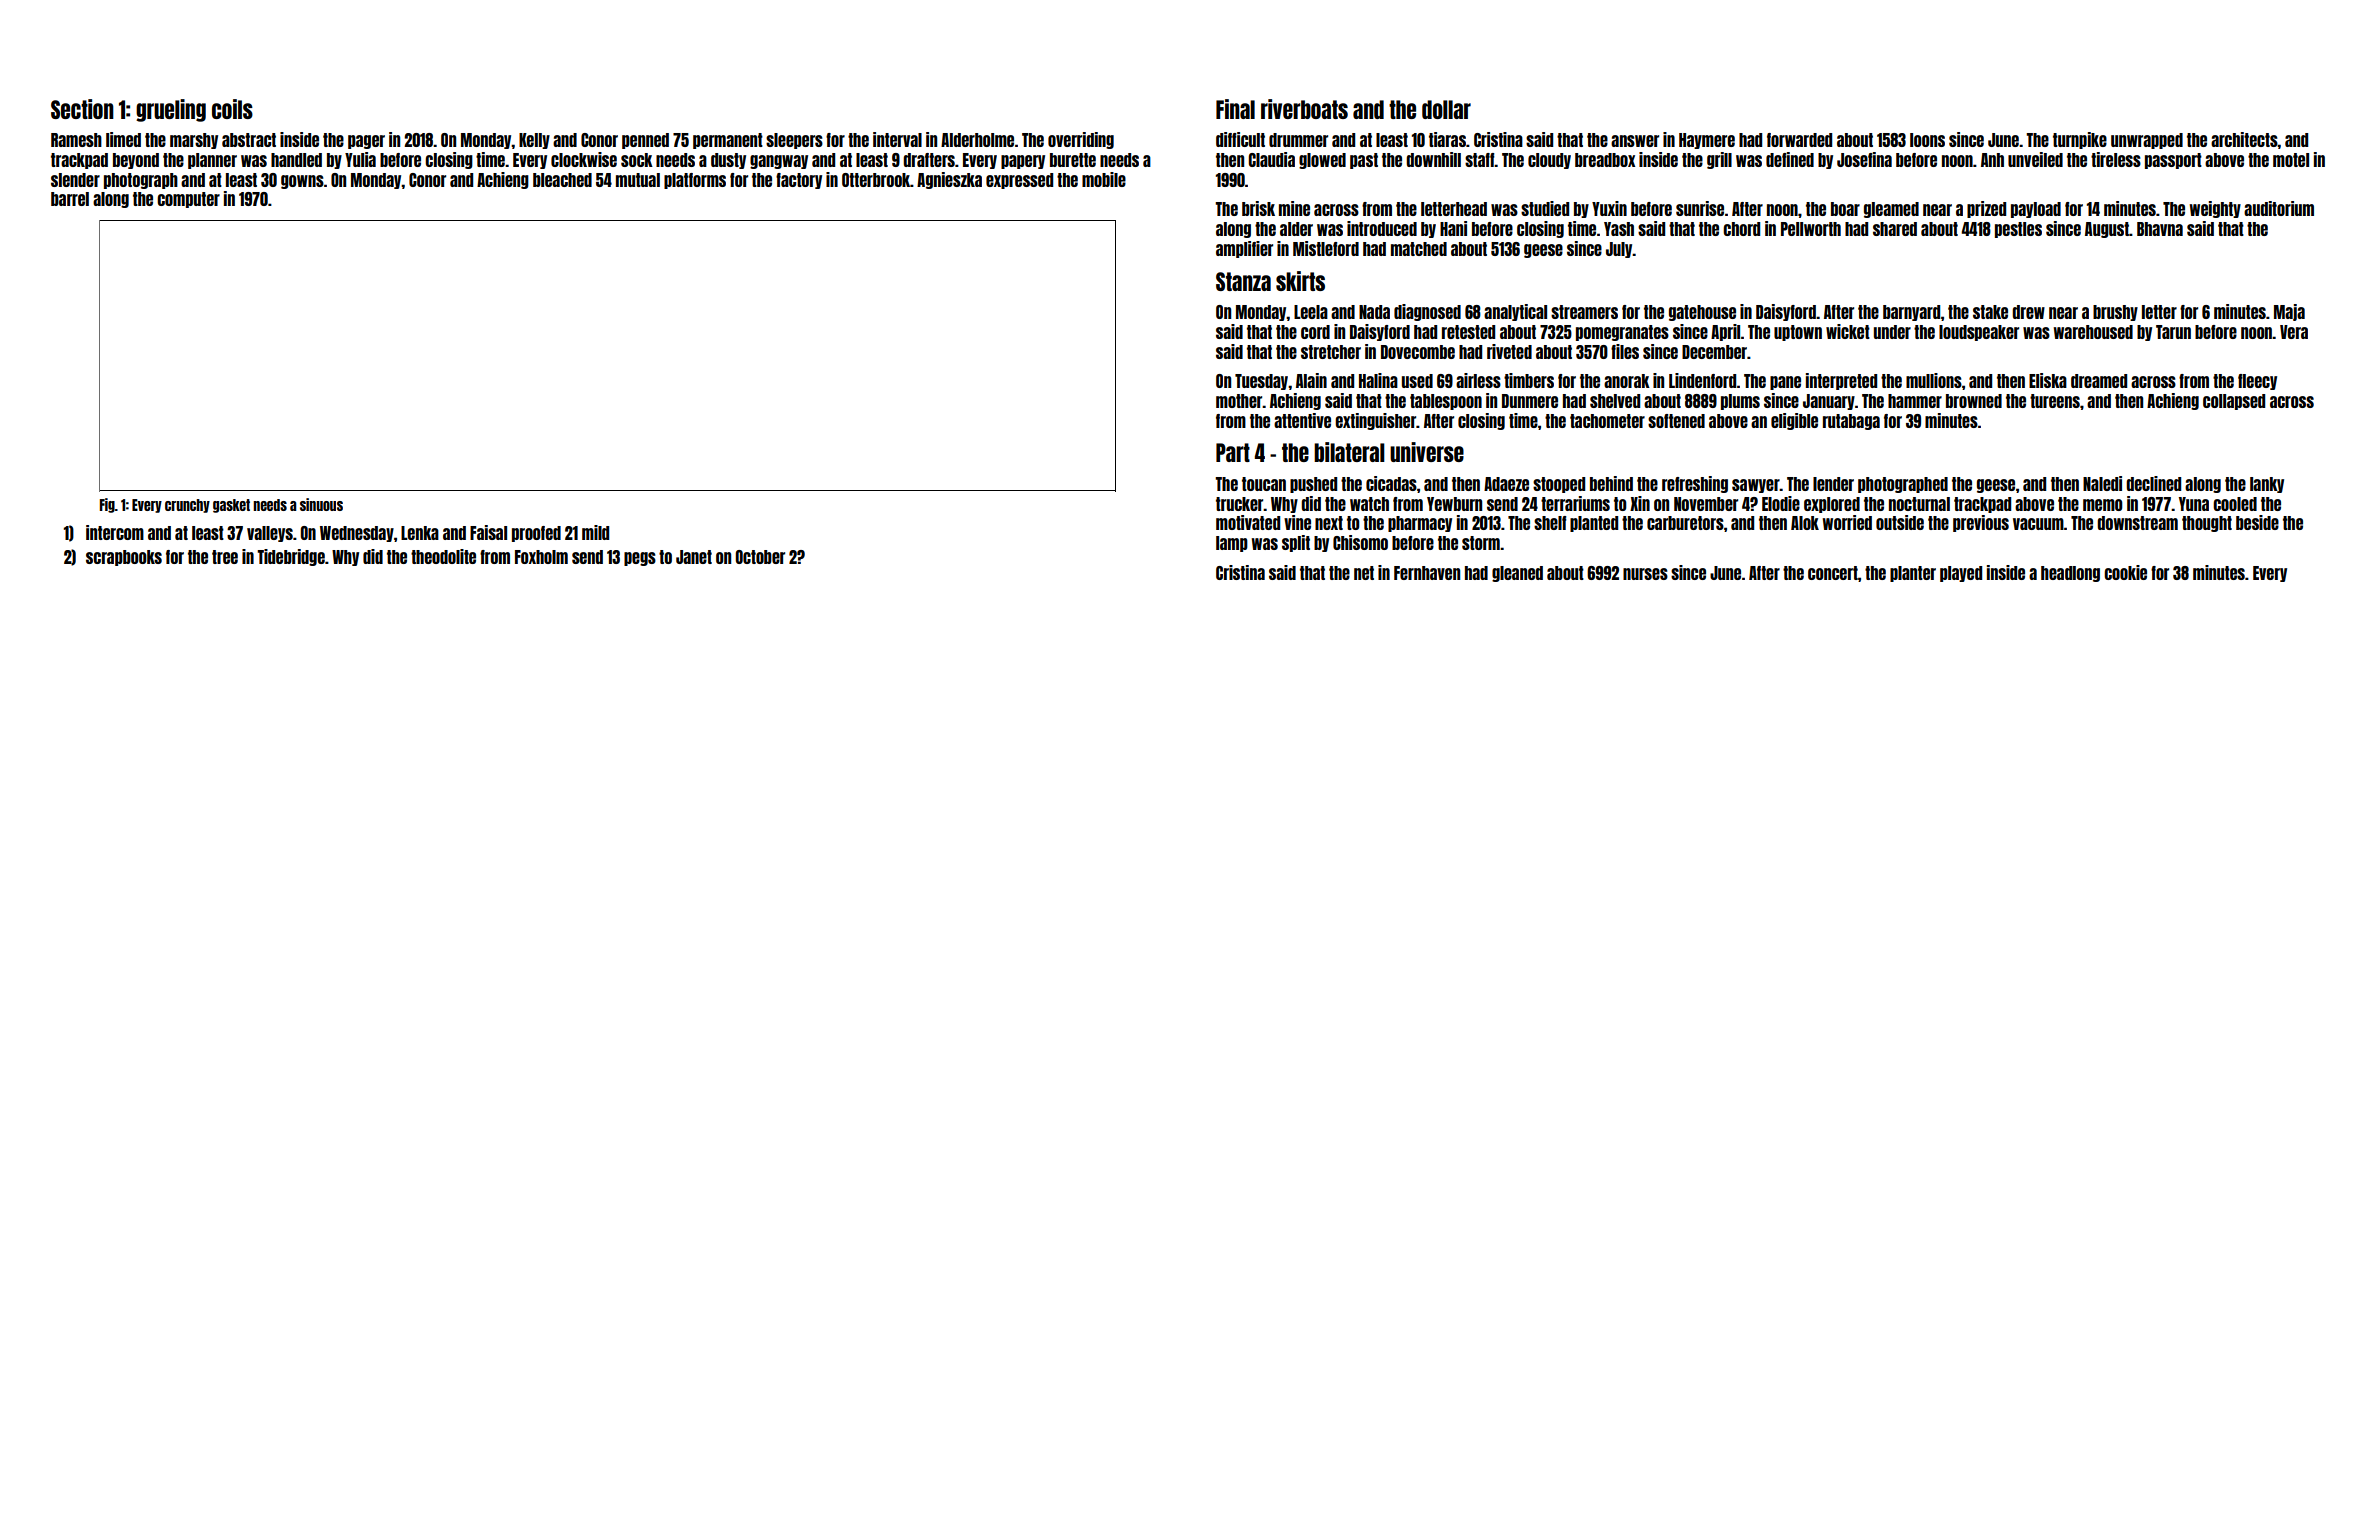 The image size is (2380, 1540). What do you see at coordinates (1851, 422) in the document?
I see `rutabaga` at bounding box center [1851, 422].
